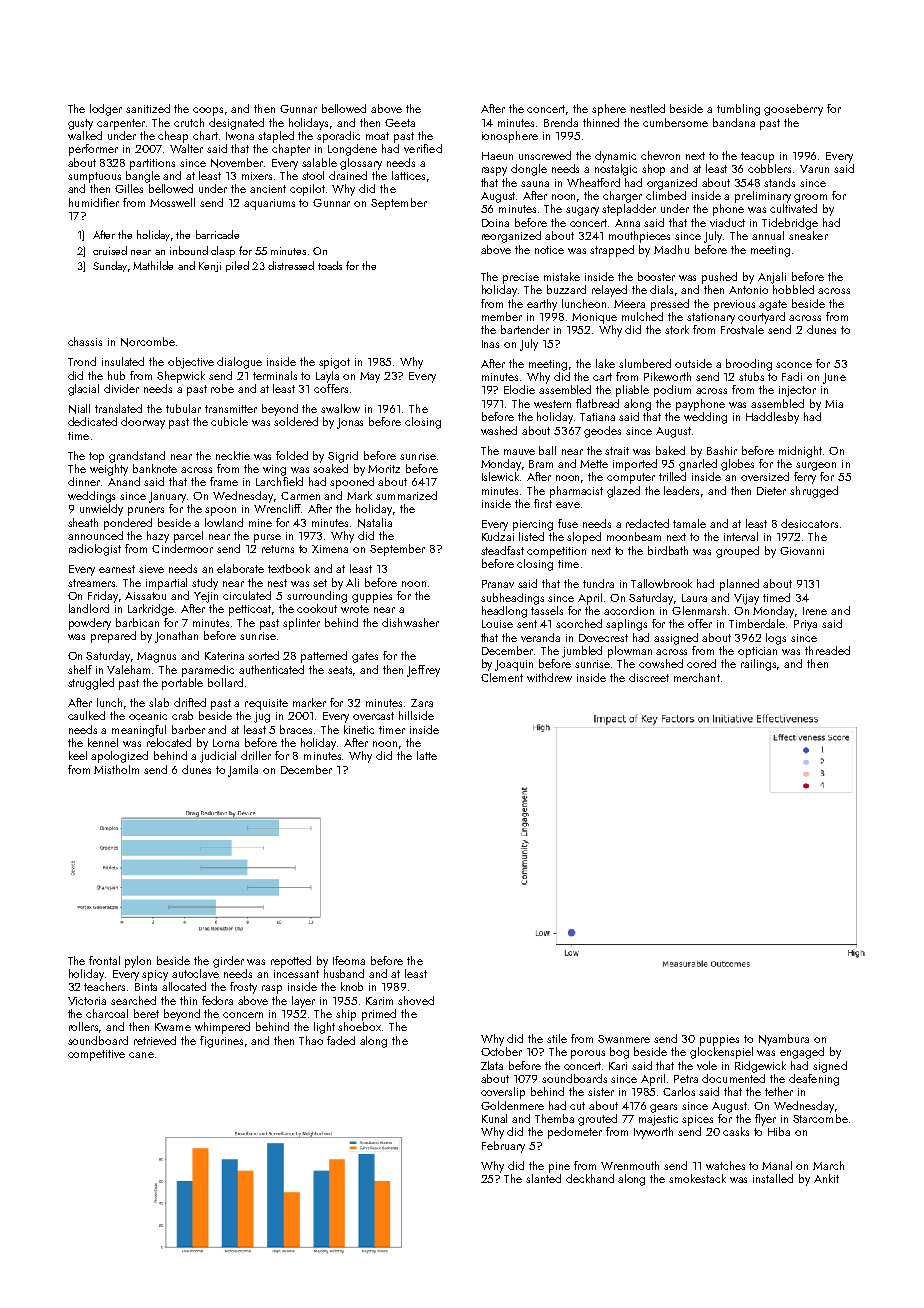 The image size is (924, 1308). Describe the element at coordinates (671, 249) in the screenshot. I see `Madhu` at that location.
